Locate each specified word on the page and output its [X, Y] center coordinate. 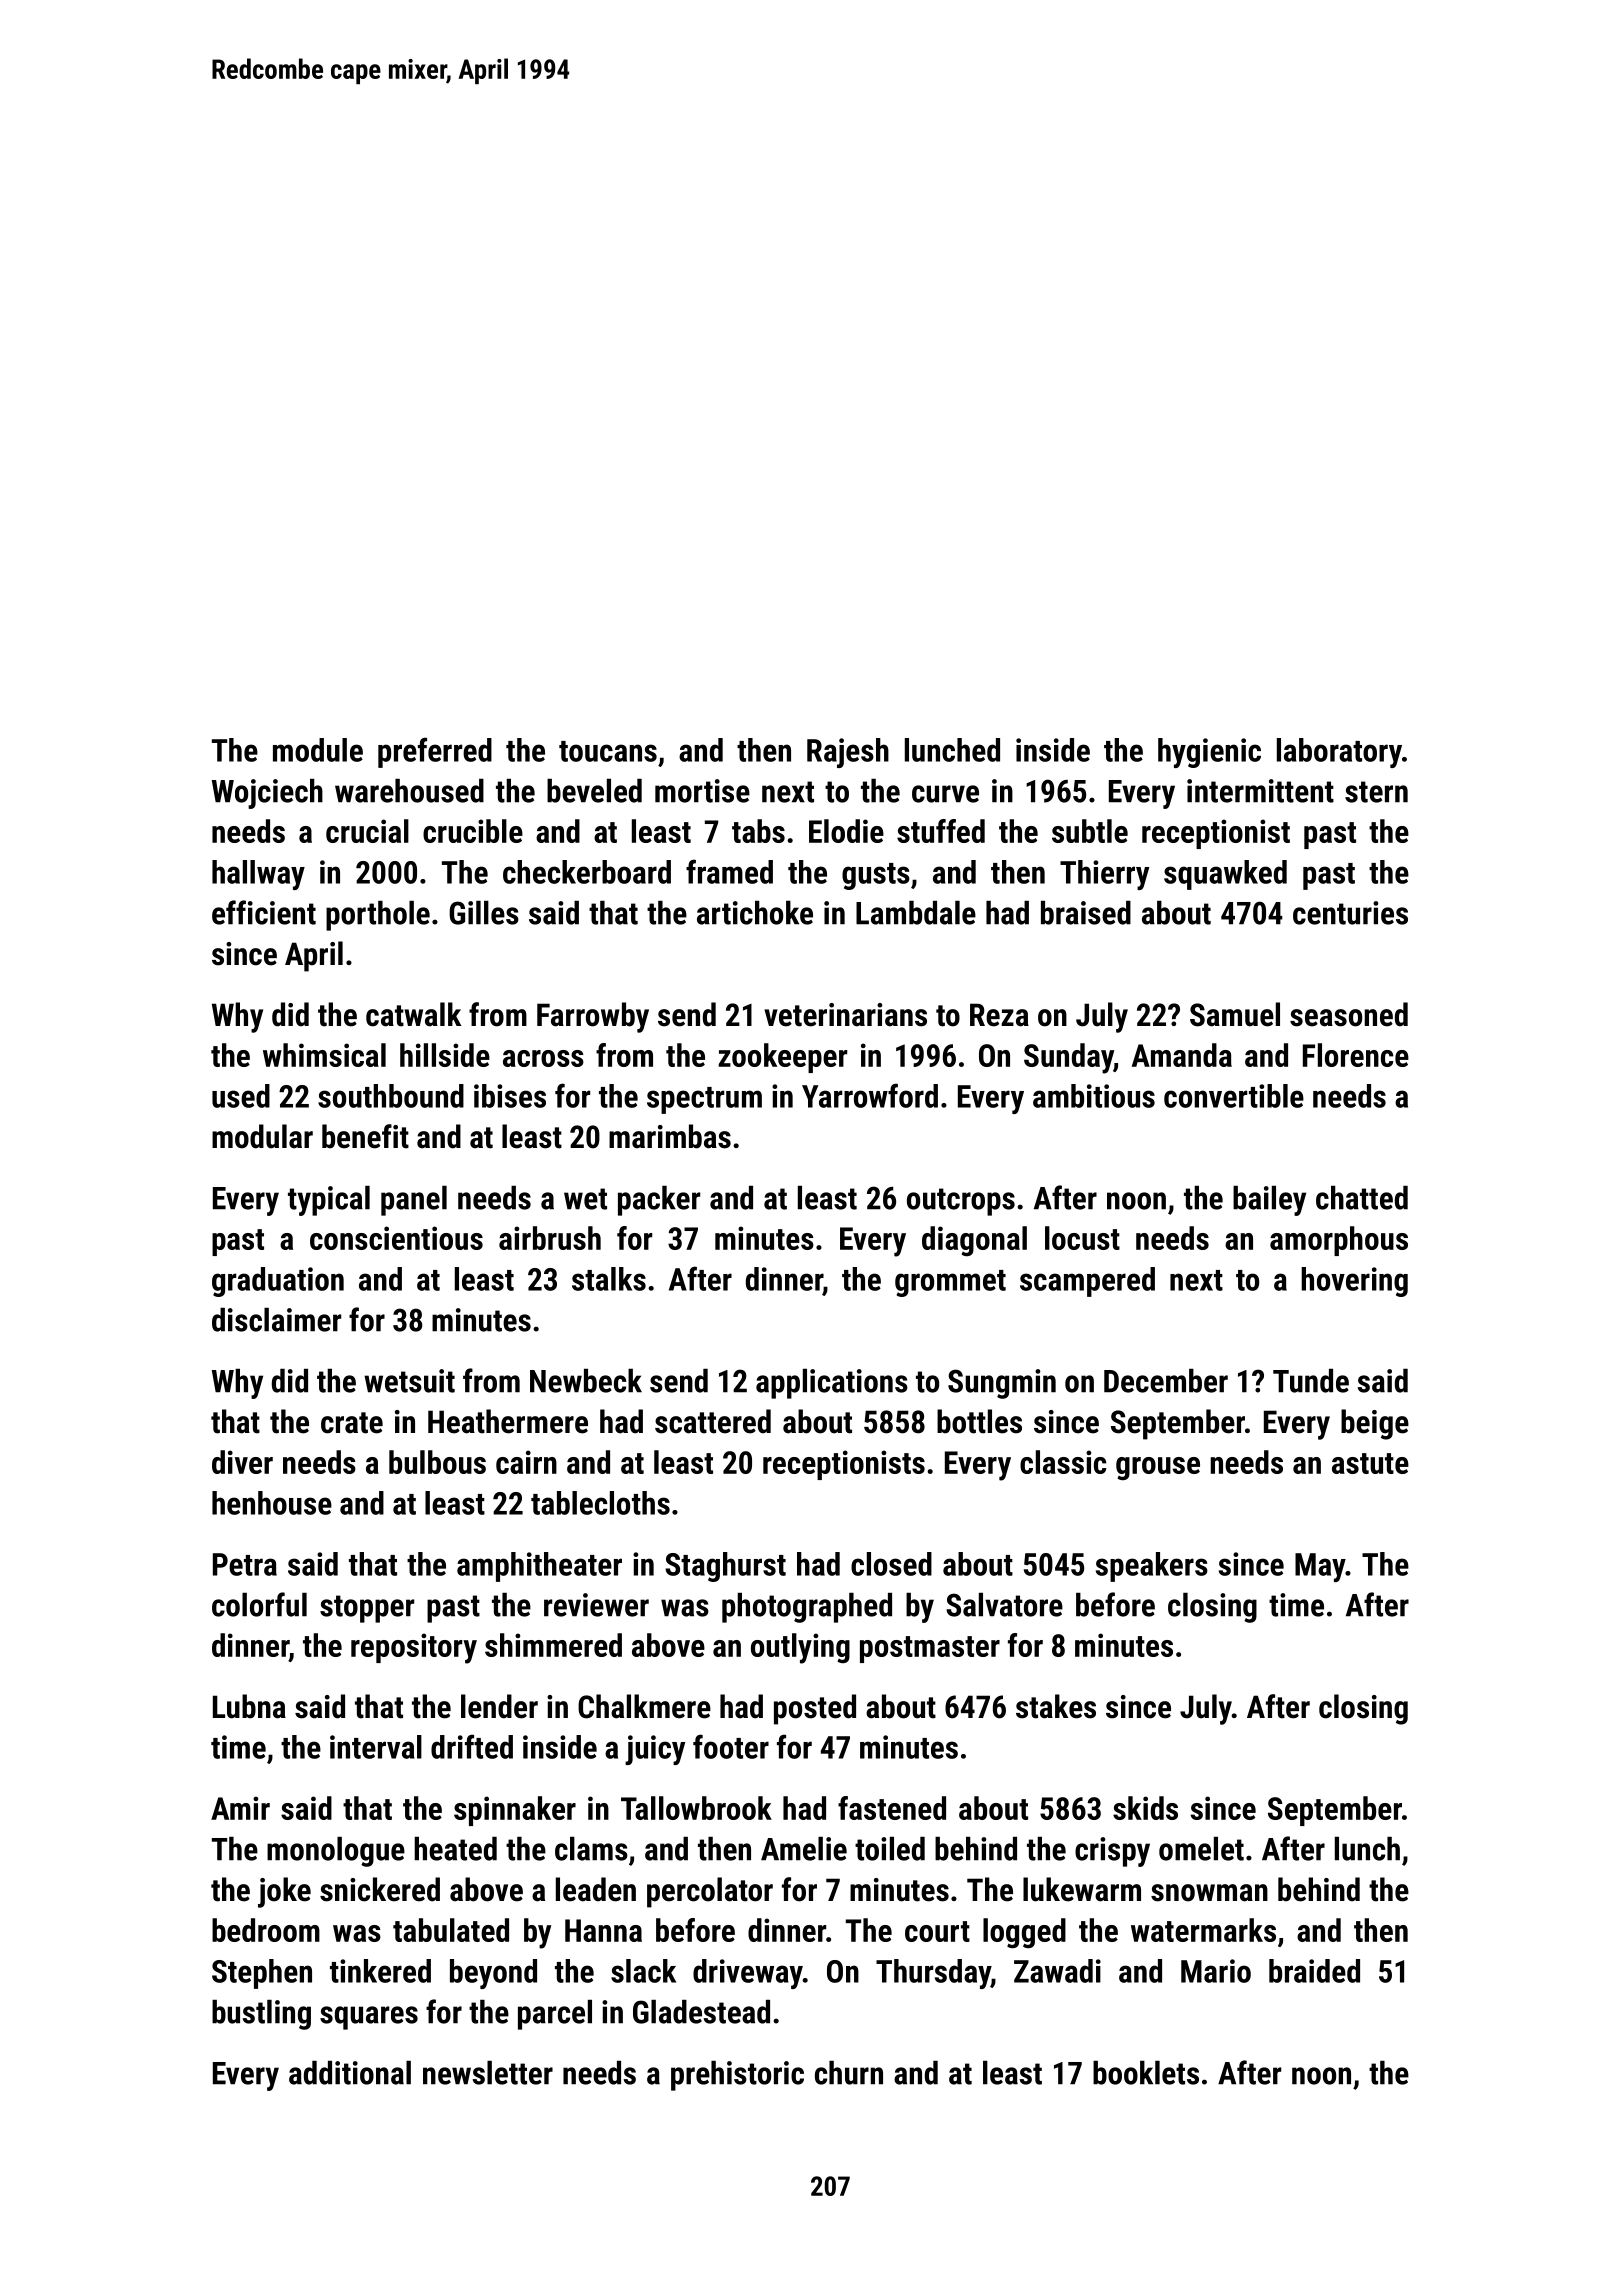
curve [945, 794]
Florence [1356, 1055]
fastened [892, 1808]
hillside [445, 1055]
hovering [1354, 1282]
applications [832, 1384]
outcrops [961, 1202]
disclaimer [277, 1320]
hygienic [1209, 753]
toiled [890, 1849]
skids [1145, 1808]
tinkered [380, 1971]
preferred [435, 752]
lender [499, 1706]
